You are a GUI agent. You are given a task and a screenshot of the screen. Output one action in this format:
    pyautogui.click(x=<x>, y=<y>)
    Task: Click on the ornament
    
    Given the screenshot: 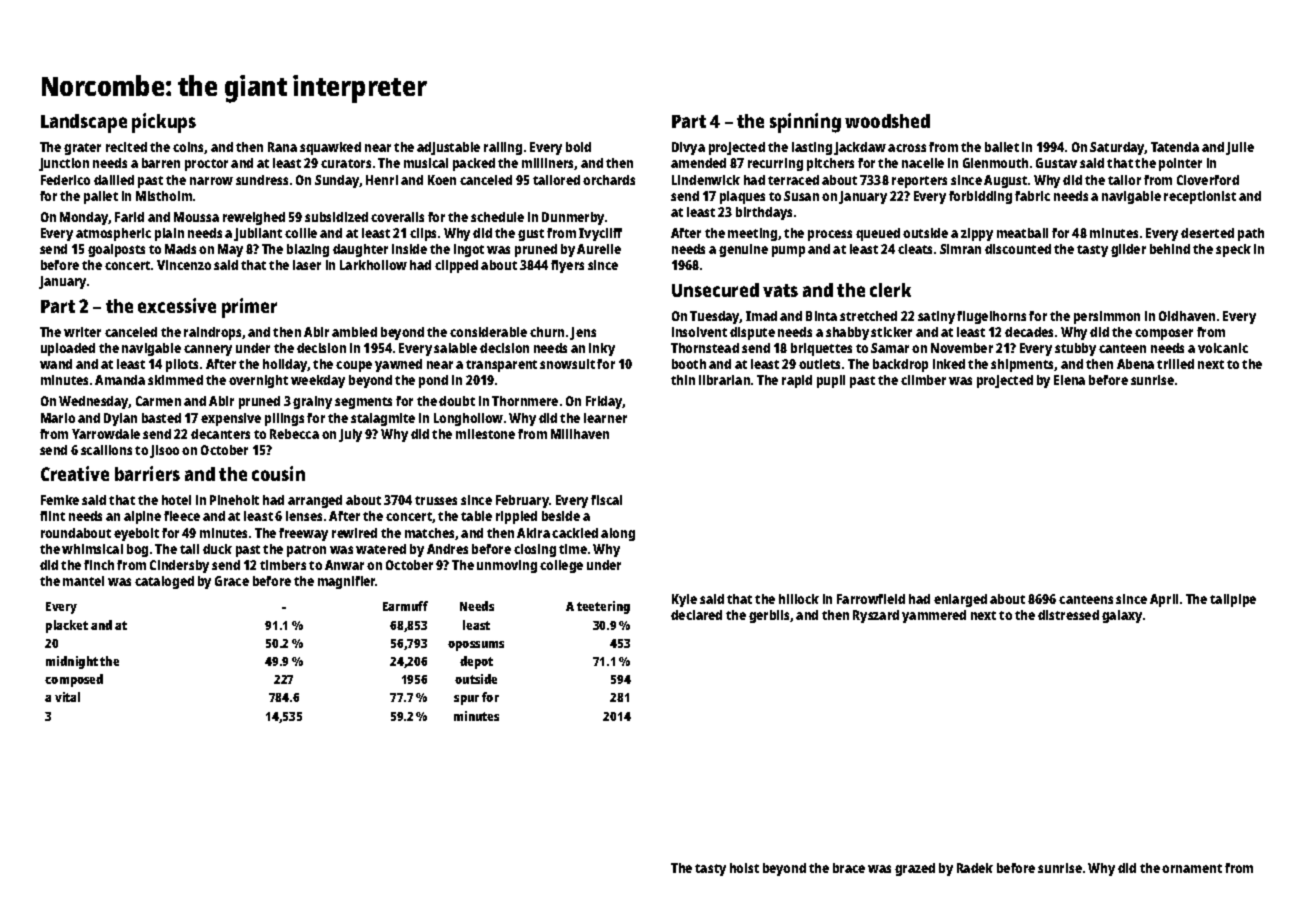 What is the action you would take?
    pyautogui.click(x=1192, y=868)
